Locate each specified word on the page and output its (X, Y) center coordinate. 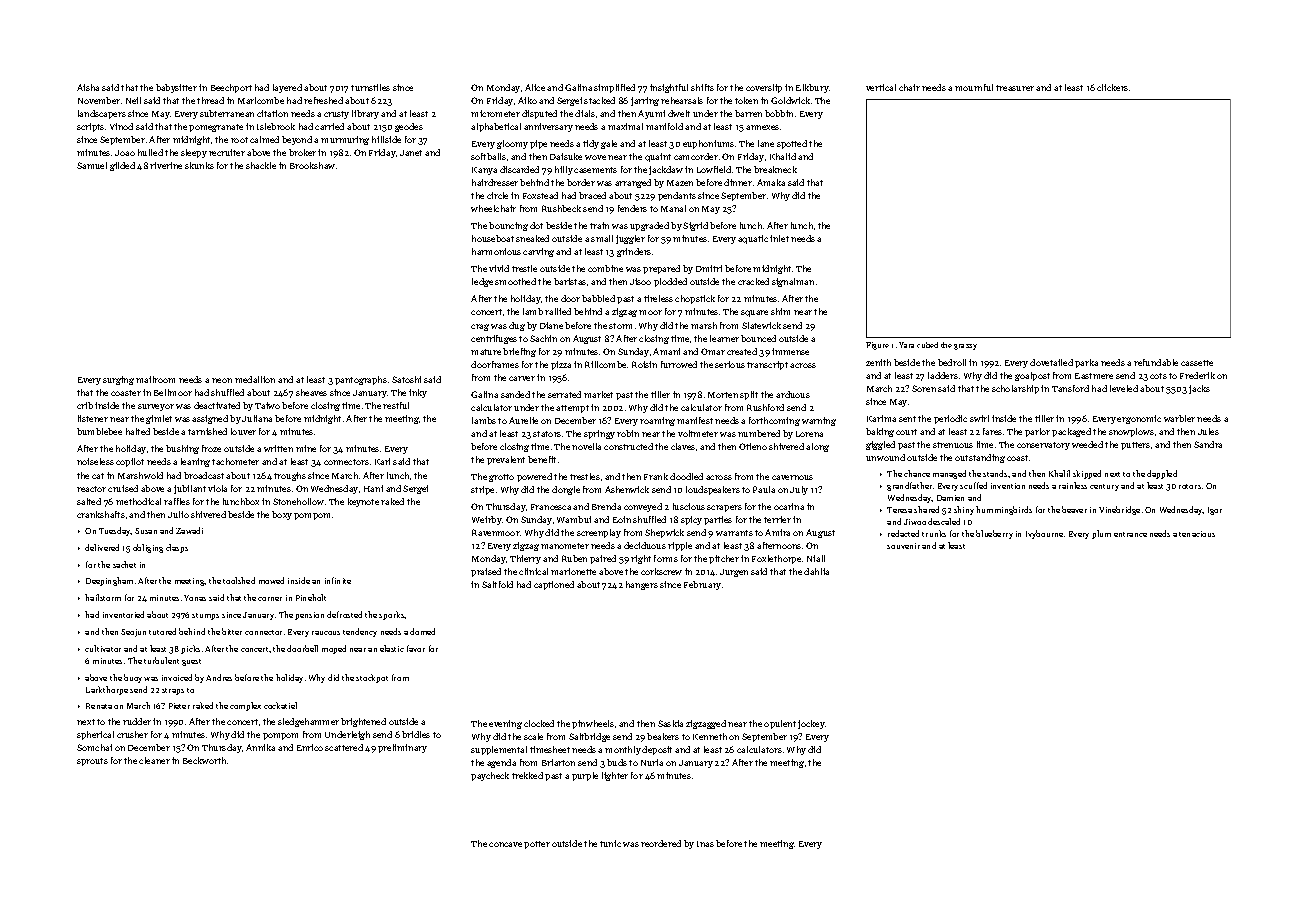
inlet (779, 238)
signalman (793, 282)
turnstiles (370, 87)
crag (480, 327)
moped (334, 649)
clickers (1112, 87)
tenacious (1197, 534)
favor (416, 648)
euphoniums (708, 144)
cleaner (154, 760)
